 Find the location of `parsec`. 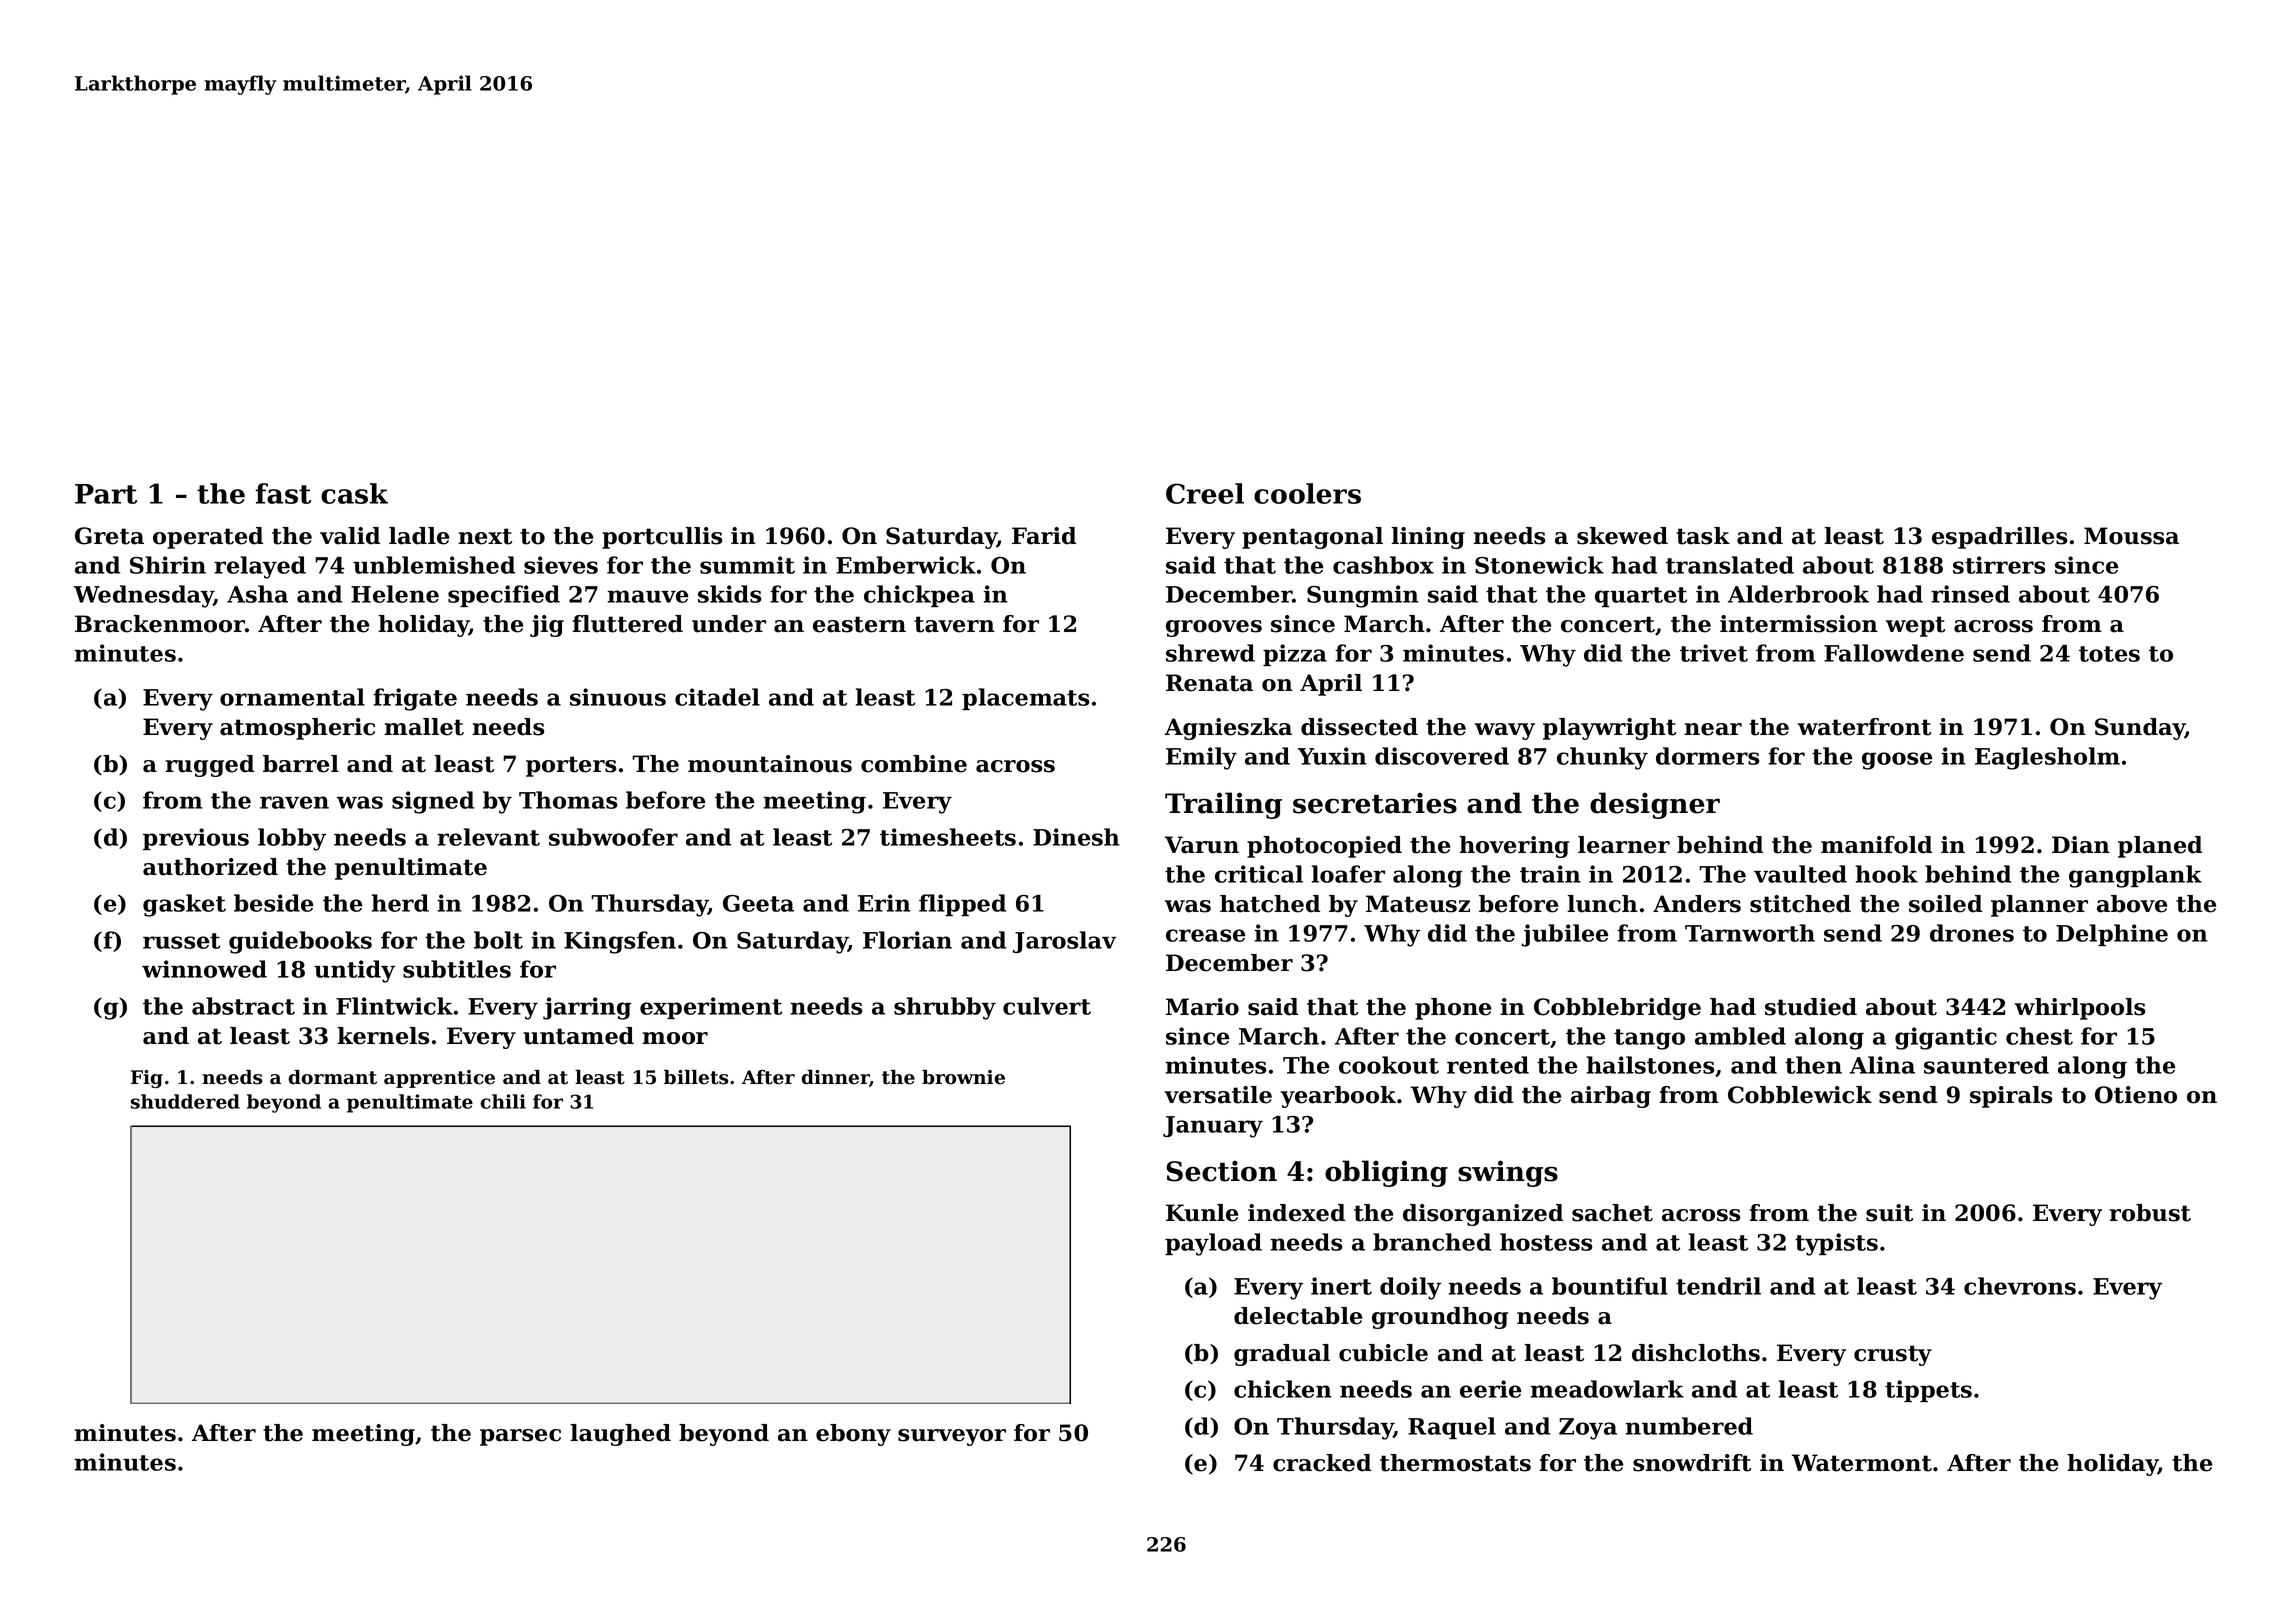

parsec is located at coordinates (520, 1437).
